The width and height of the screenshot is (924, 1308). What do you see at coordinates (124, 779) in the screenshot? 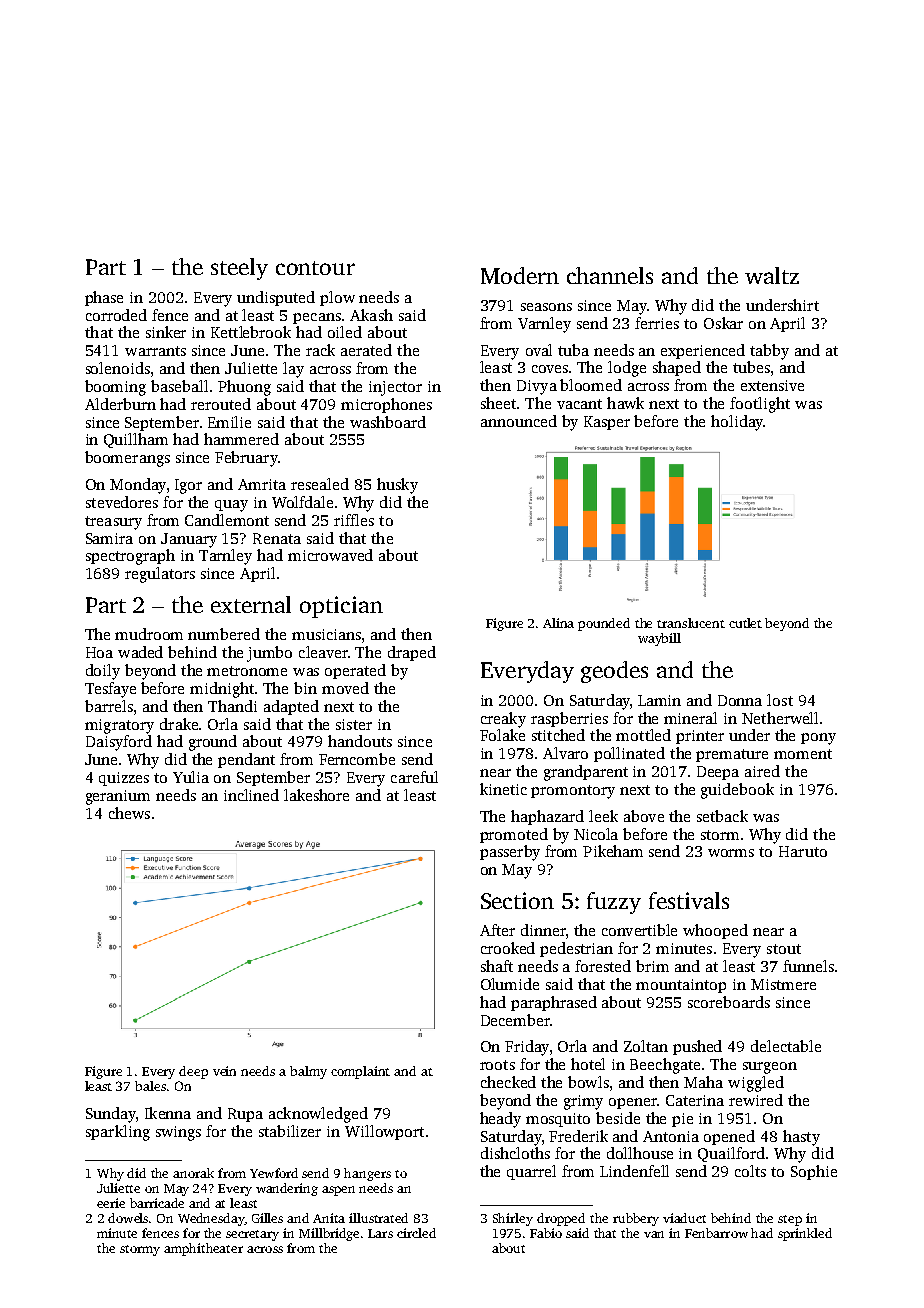
I see `quizzes` at bounding box center [124, 779].
